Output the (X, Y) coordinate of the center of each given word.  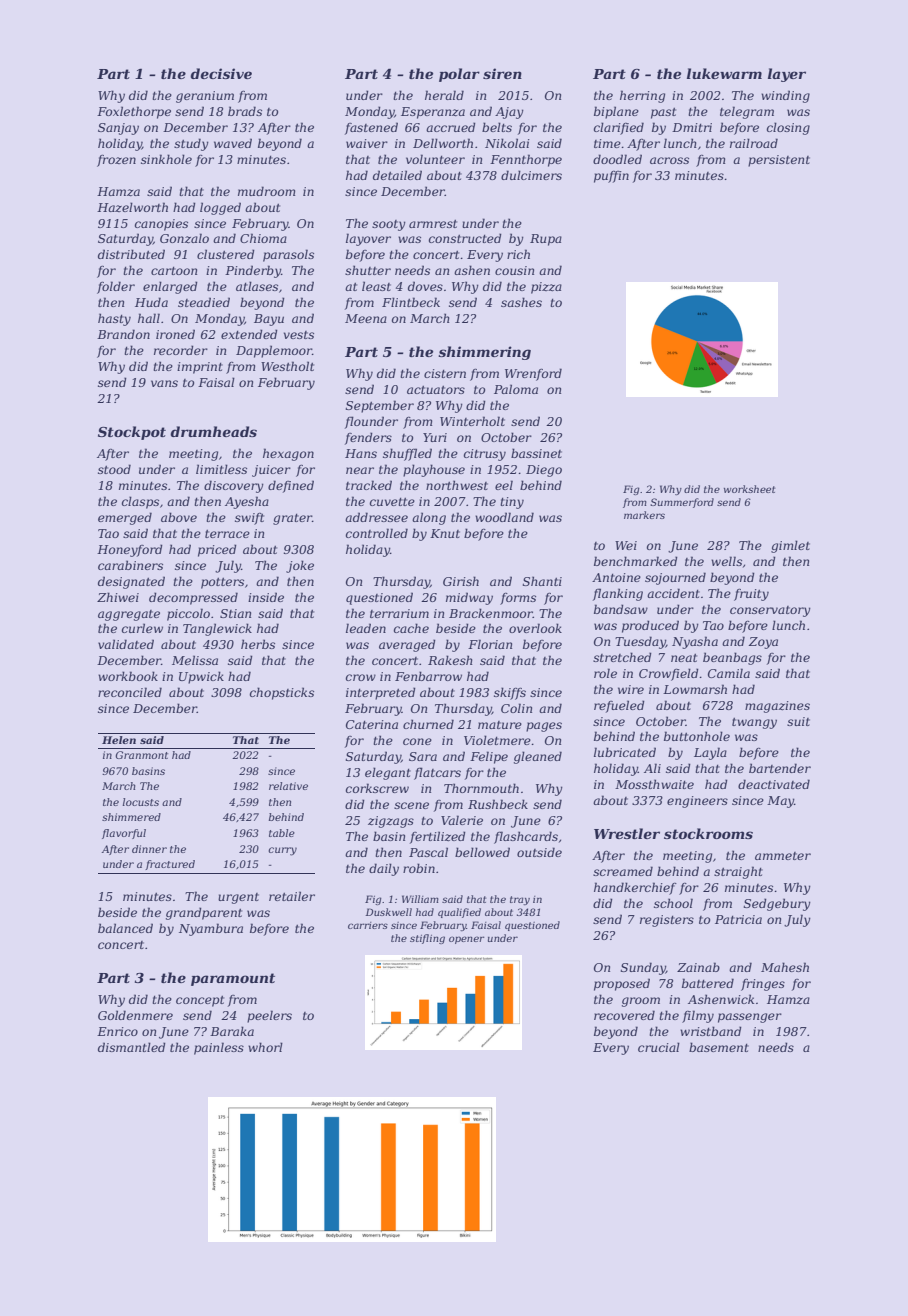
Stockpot (132, 433)
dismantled (132, 1047)
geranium (205, 97)
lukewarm (724, 73)
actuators (436, 390)
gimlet (790, 546)
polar (459, 75)
